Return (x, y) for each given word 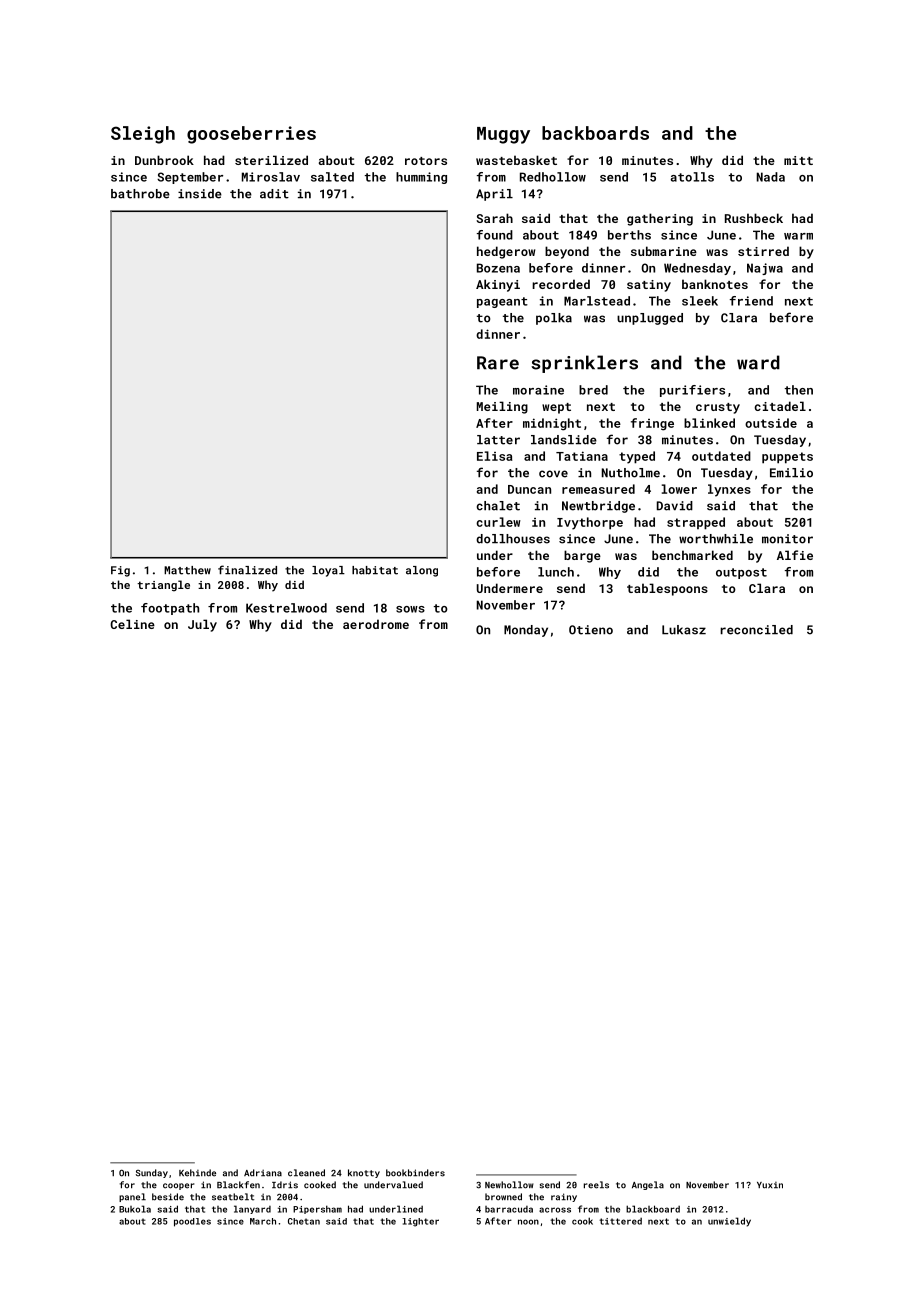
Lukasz (684, 630)
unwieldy (729, 1222)
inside (200, 194)
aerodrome (376, 624)
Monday (526, 631)
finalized (247, 570)
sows (410, 609)
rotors (426, 161)
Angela (648, 1185)
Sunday (152, 1173)
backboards (595, 133)
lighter (420, 1222)
